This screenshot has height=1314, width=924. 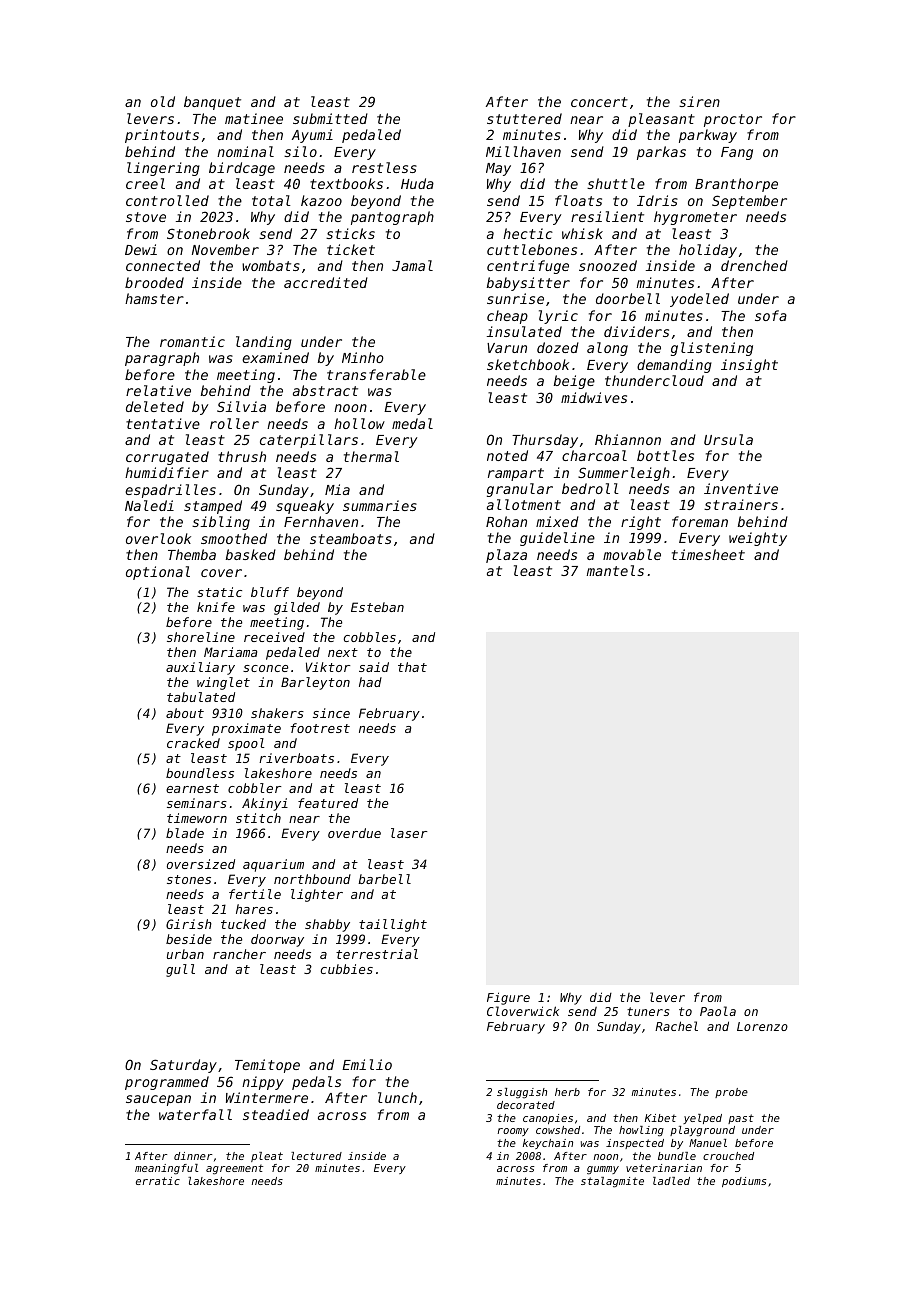 I want to click on drenched, so click(x=754, y=265).
